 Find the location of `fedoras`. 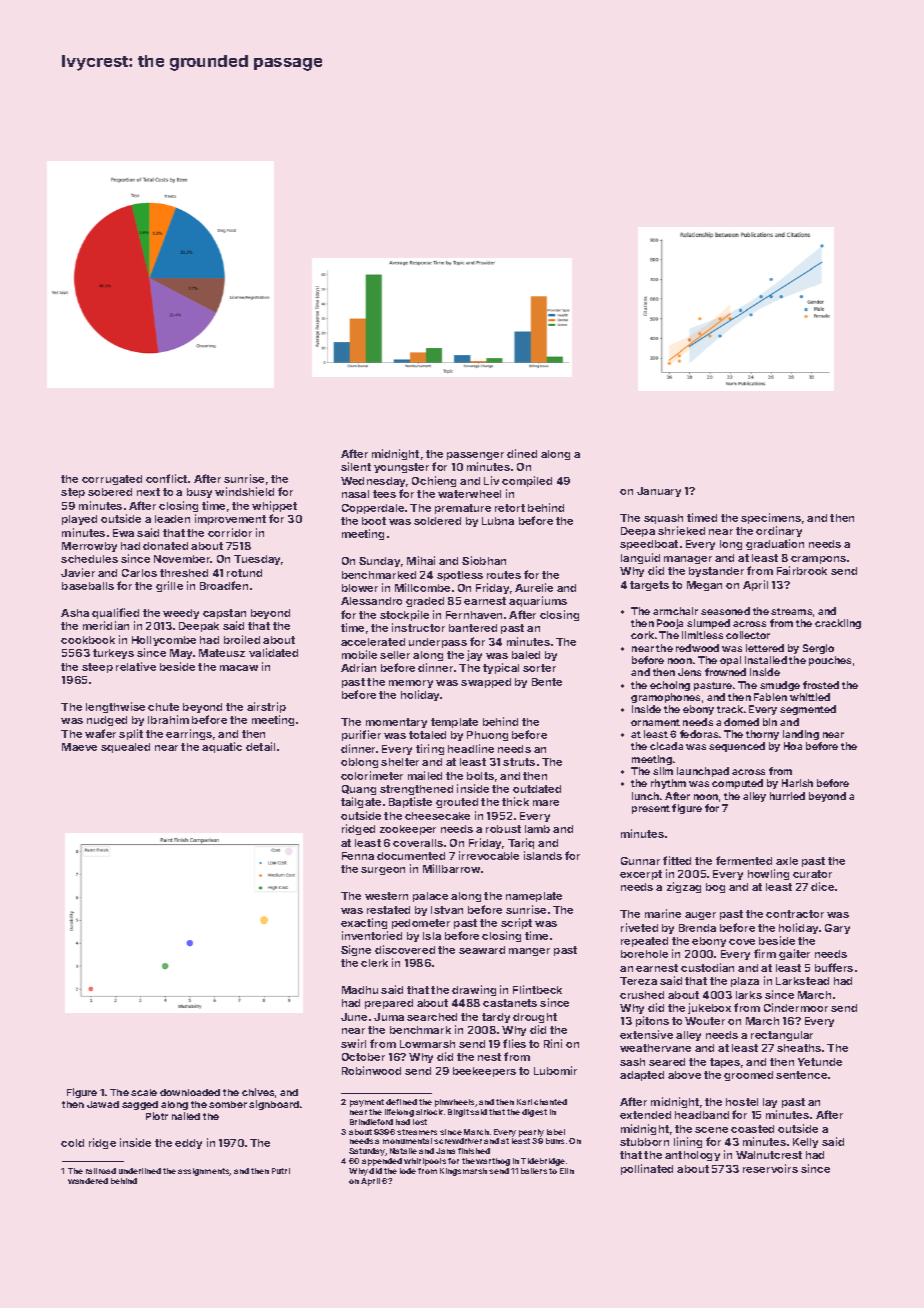

fedoras is located at coordinates (699, 734).
